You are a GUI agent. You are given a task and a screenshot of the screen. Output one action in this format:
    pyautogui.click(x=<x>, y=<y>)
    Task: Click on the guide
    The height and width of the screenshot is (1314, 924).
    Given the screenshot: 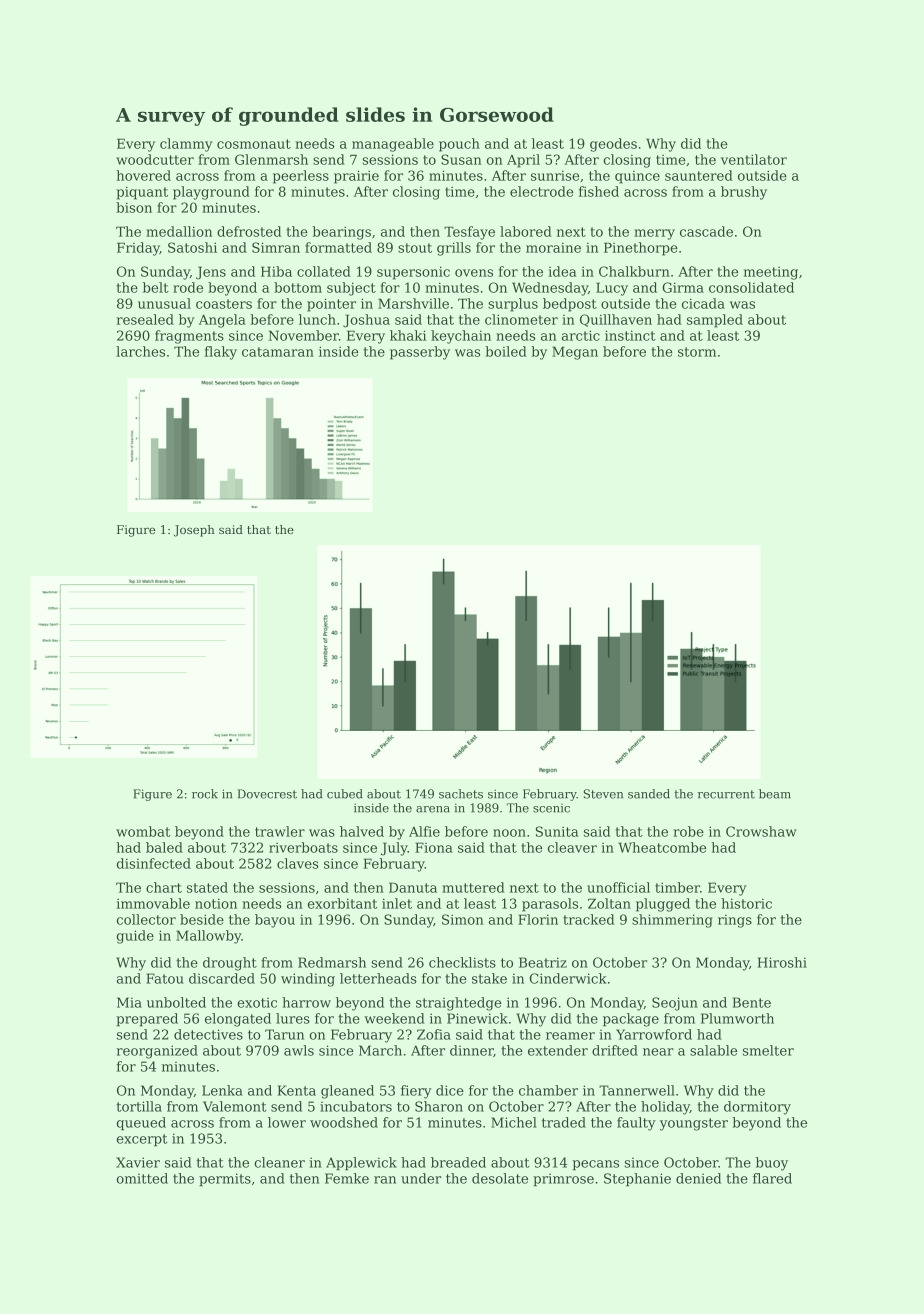 What is the action you would take?
    pyautogui.click(x=135, y=937)
